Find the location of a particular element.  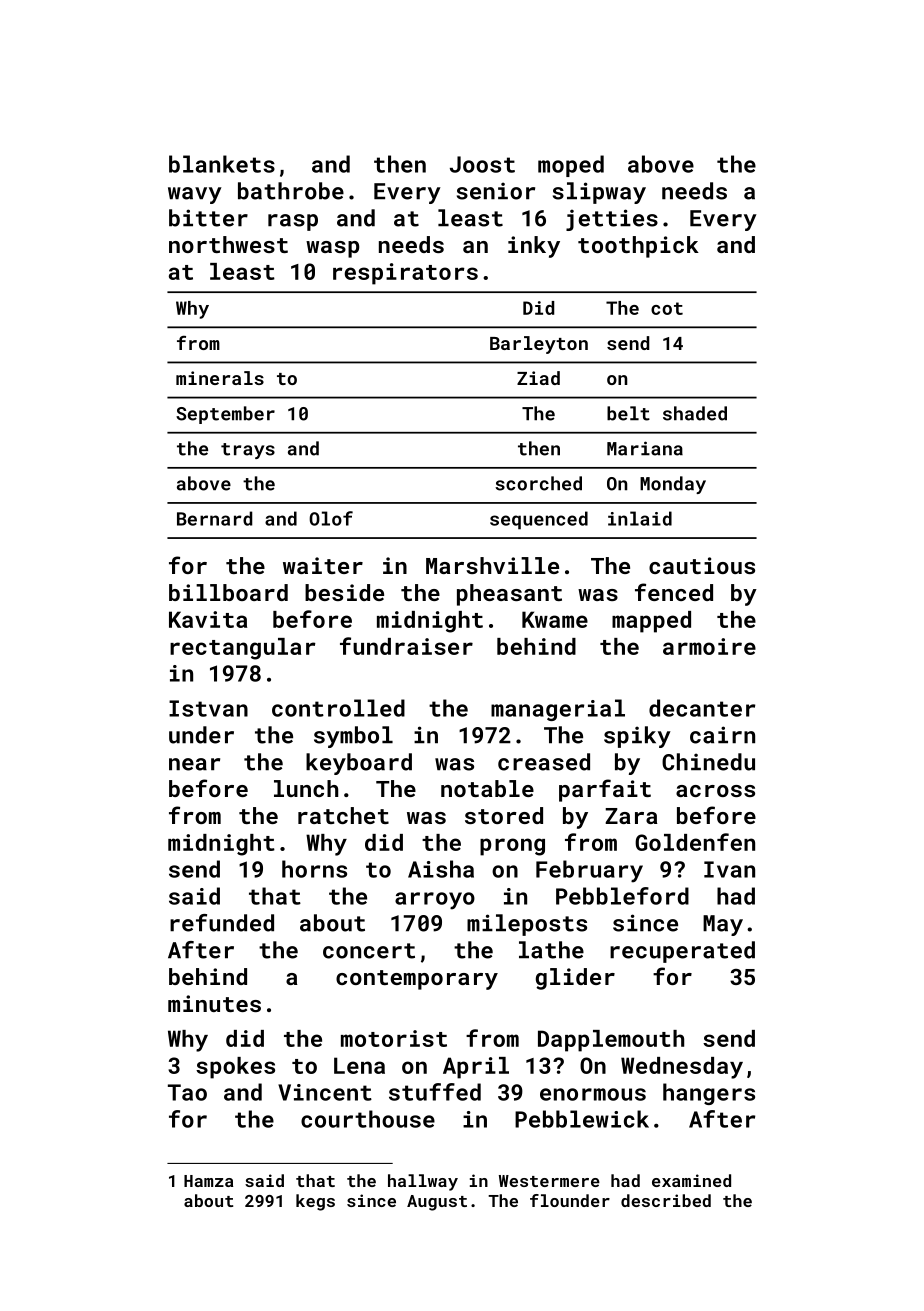

blankets is located at coordinates (222, 164).
